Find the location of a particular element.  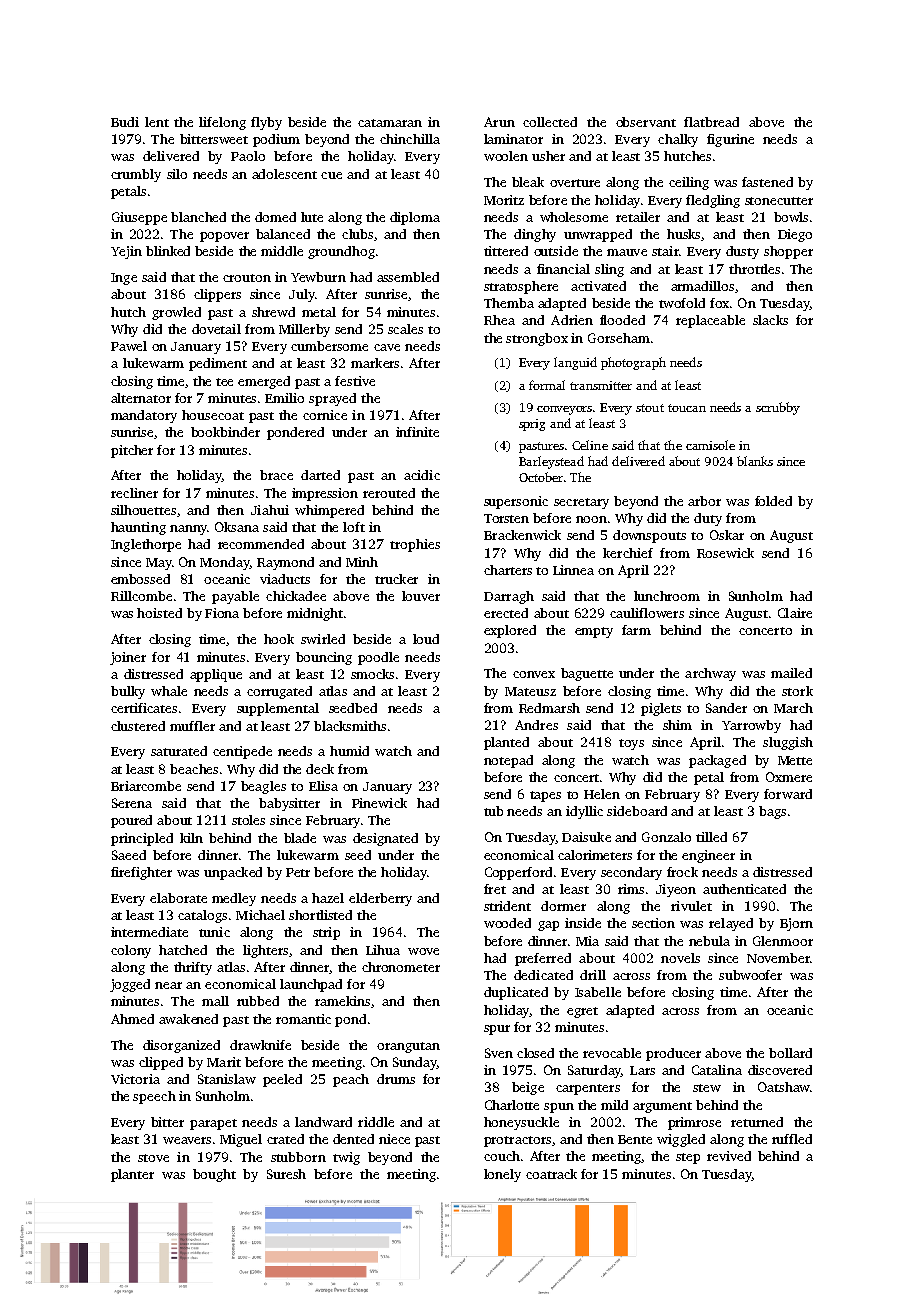

Mateusz is located at coordinates (530, 691).
